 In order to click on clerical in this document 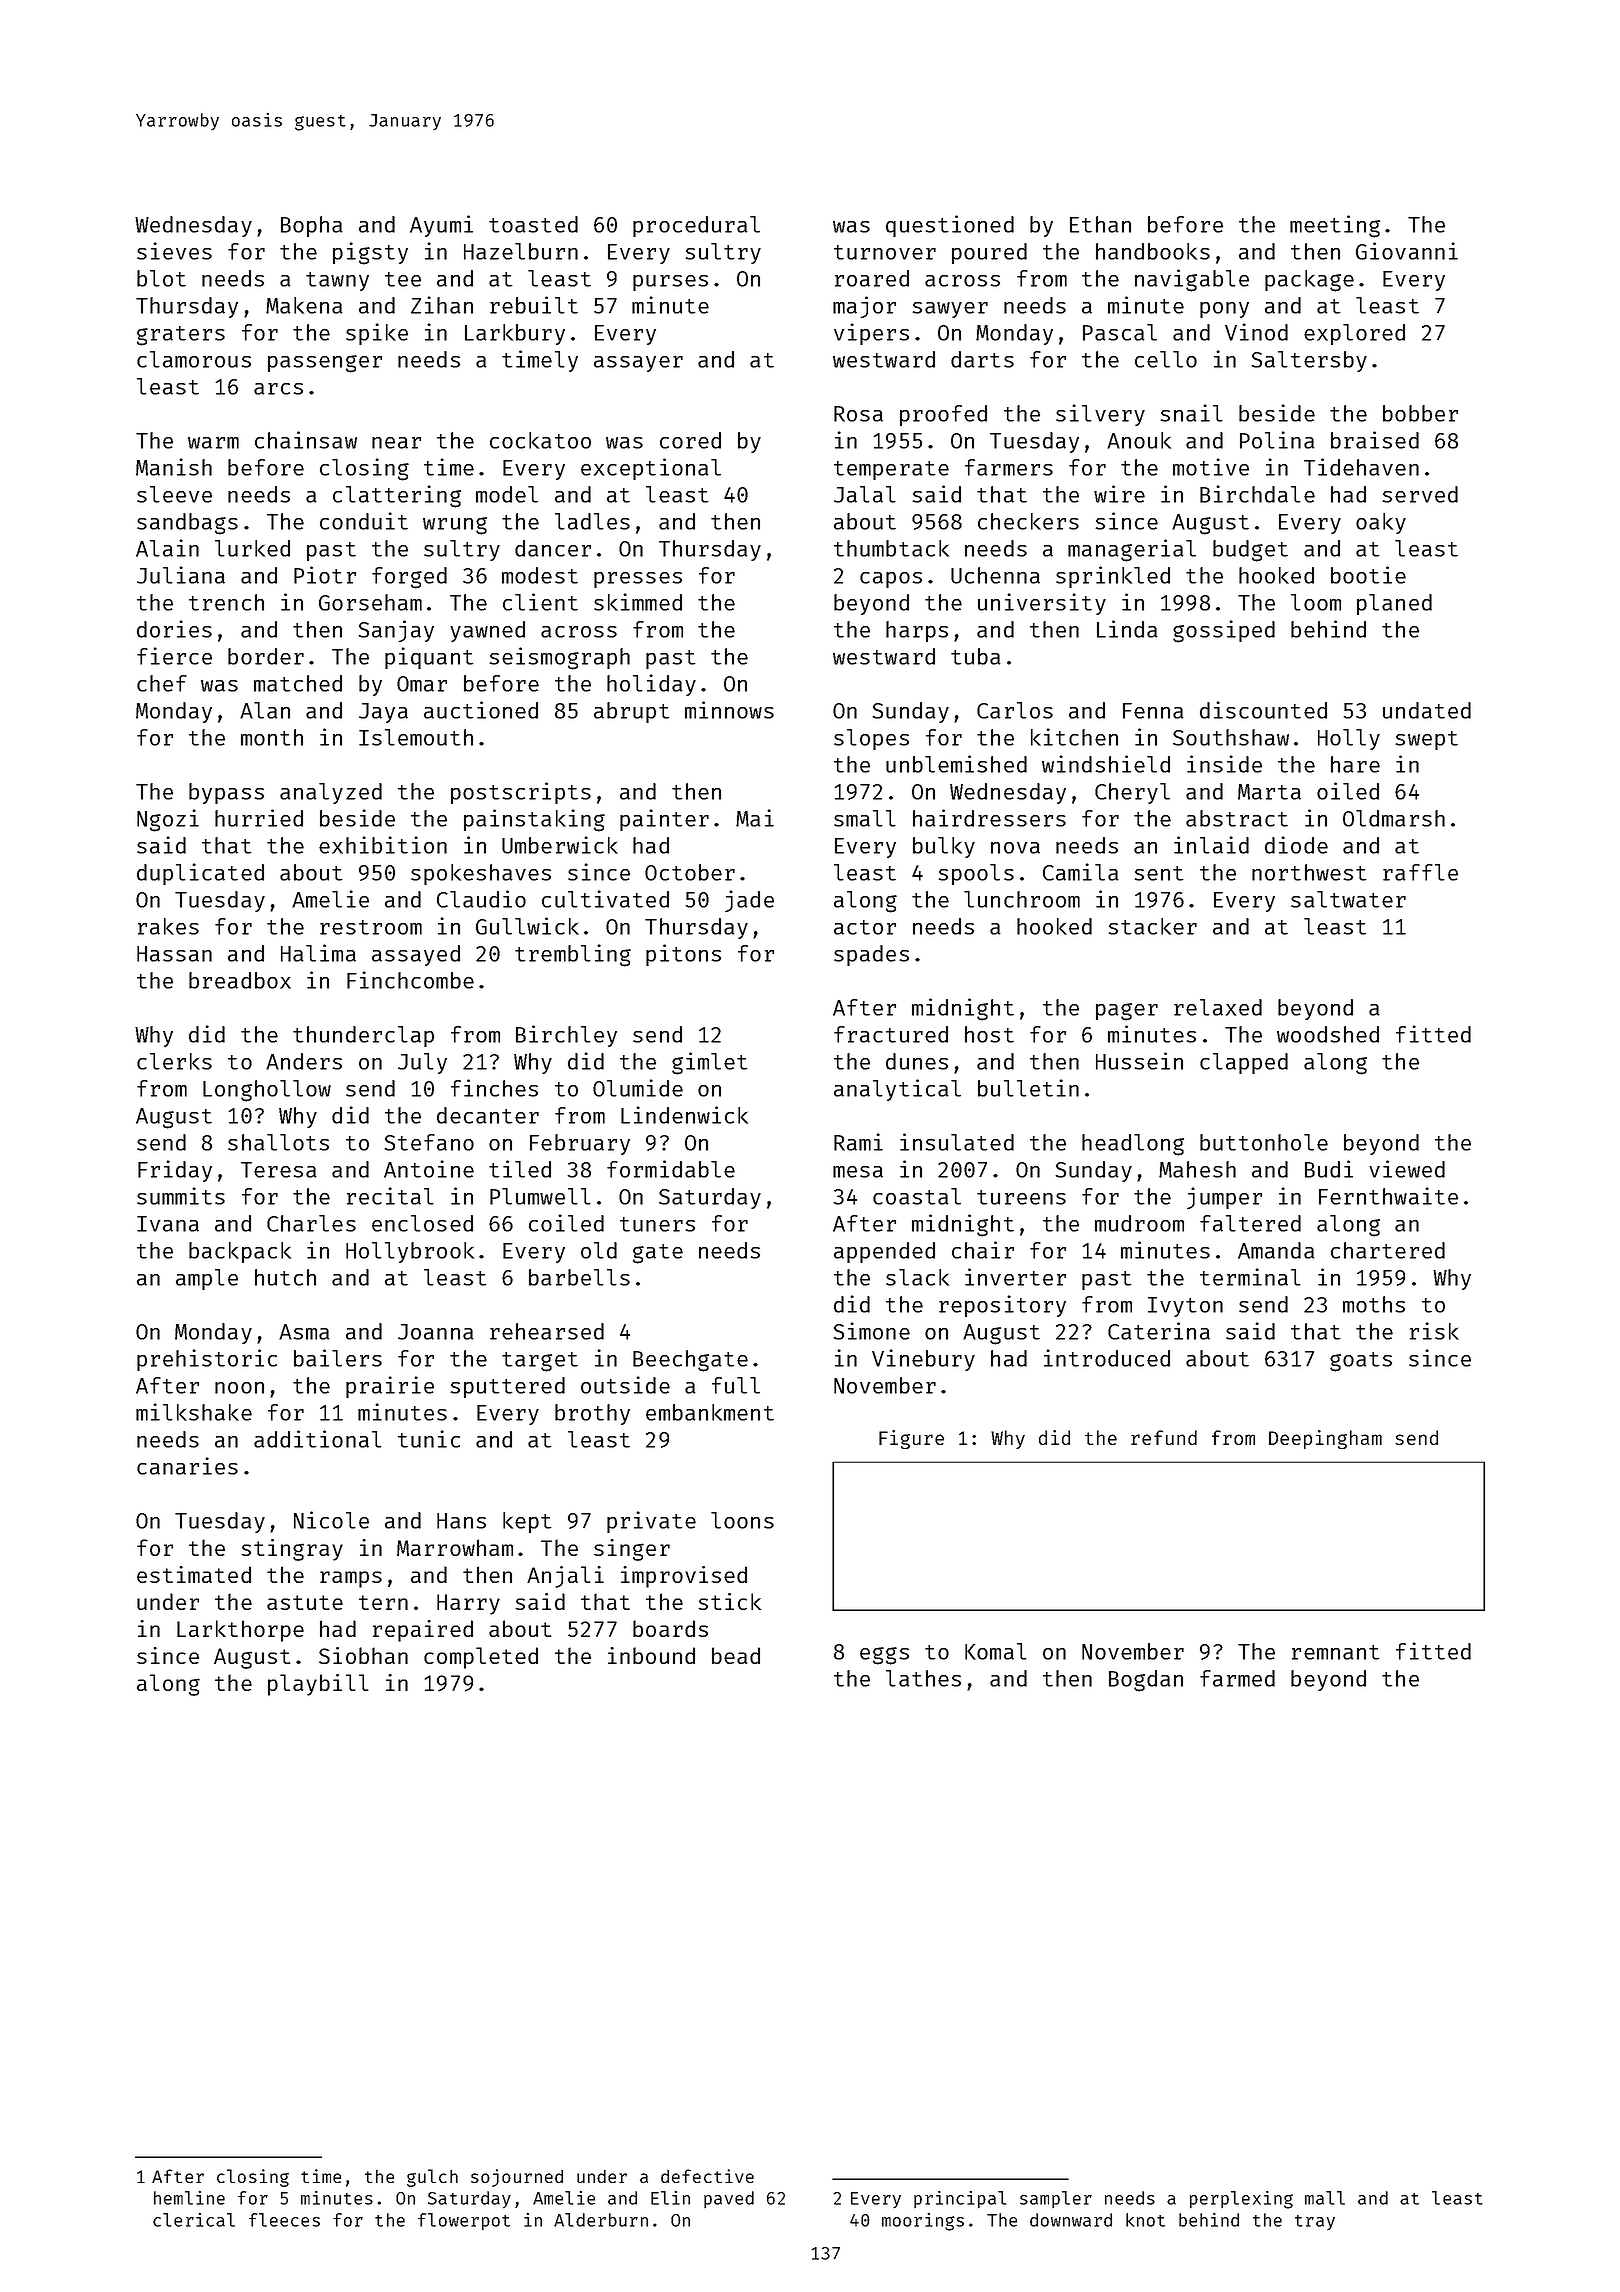, I will do `click(194, 2219)`.
